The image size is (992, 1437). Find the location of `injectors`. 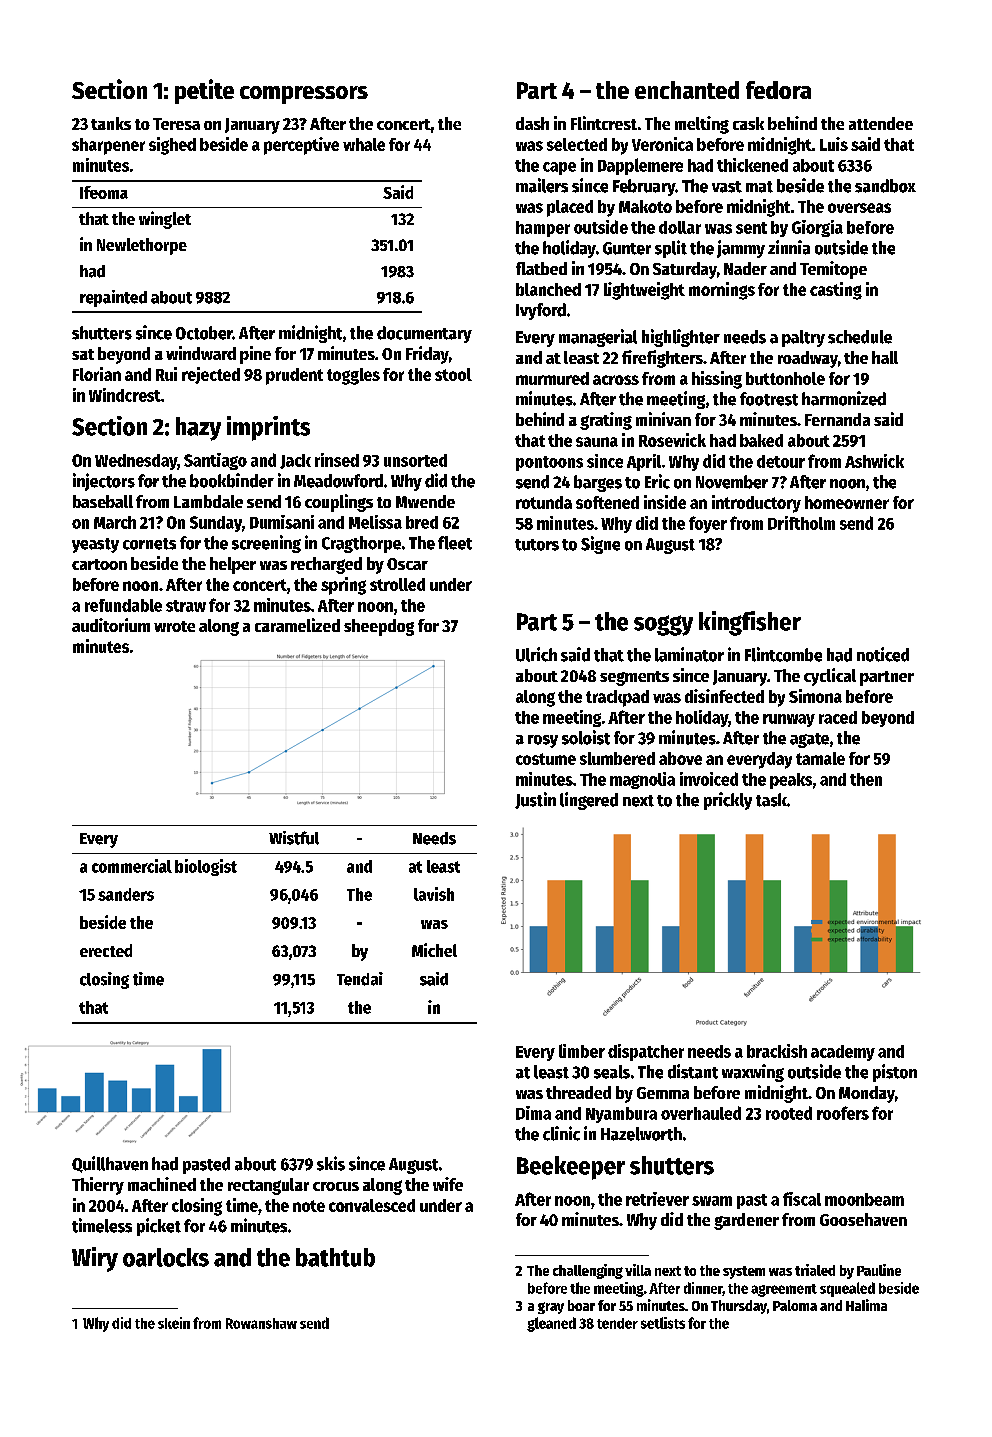

injectors is located at coordinates (104, 482).
